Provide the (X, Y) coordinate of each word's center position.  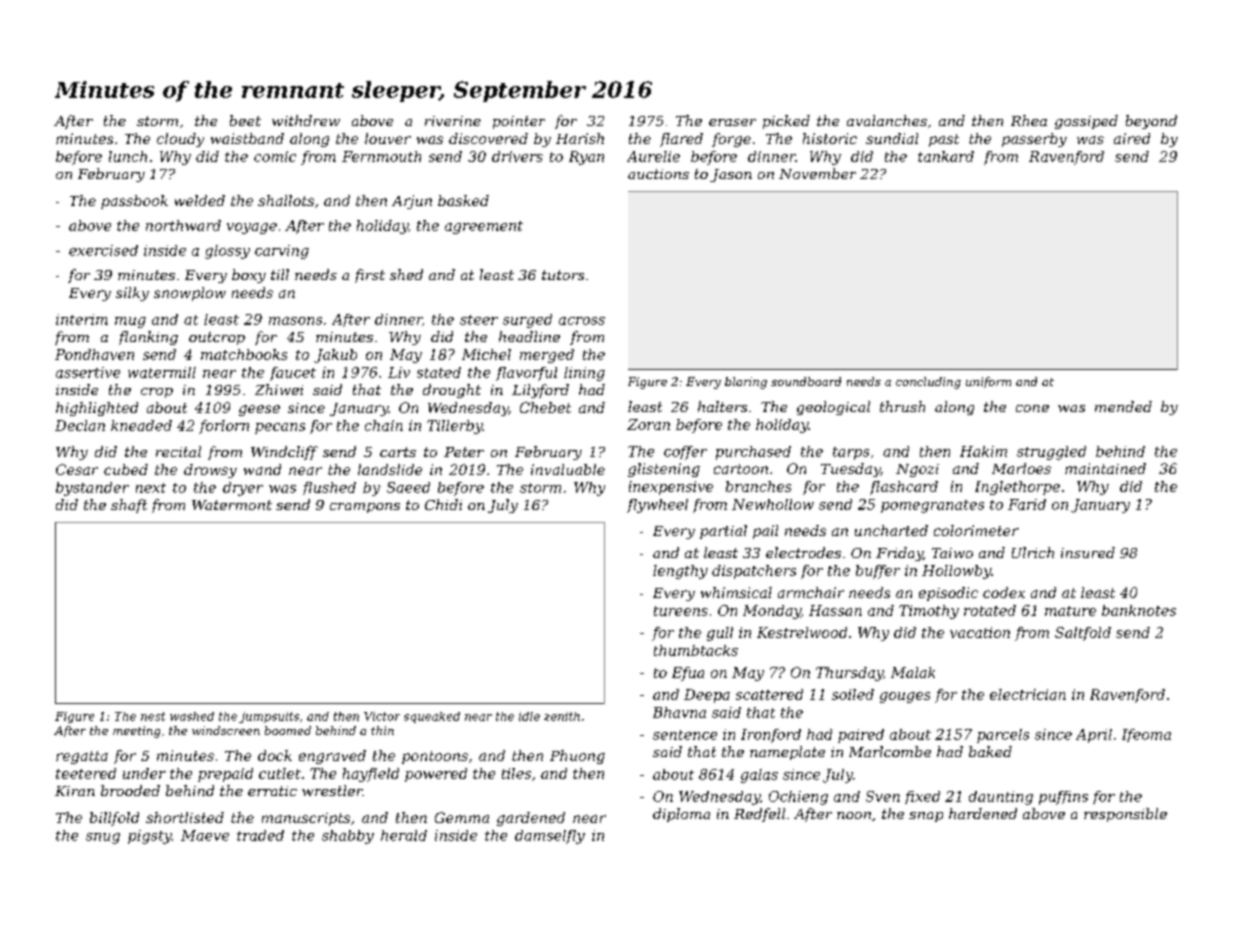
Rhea (1029, 120)
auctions (658, 174)
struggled (1051, 453)
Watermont (232, 505)
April (1094, 736)
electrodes (803, 552)
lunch (128, 156)
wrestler (332, 790)
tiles (516, 773)
